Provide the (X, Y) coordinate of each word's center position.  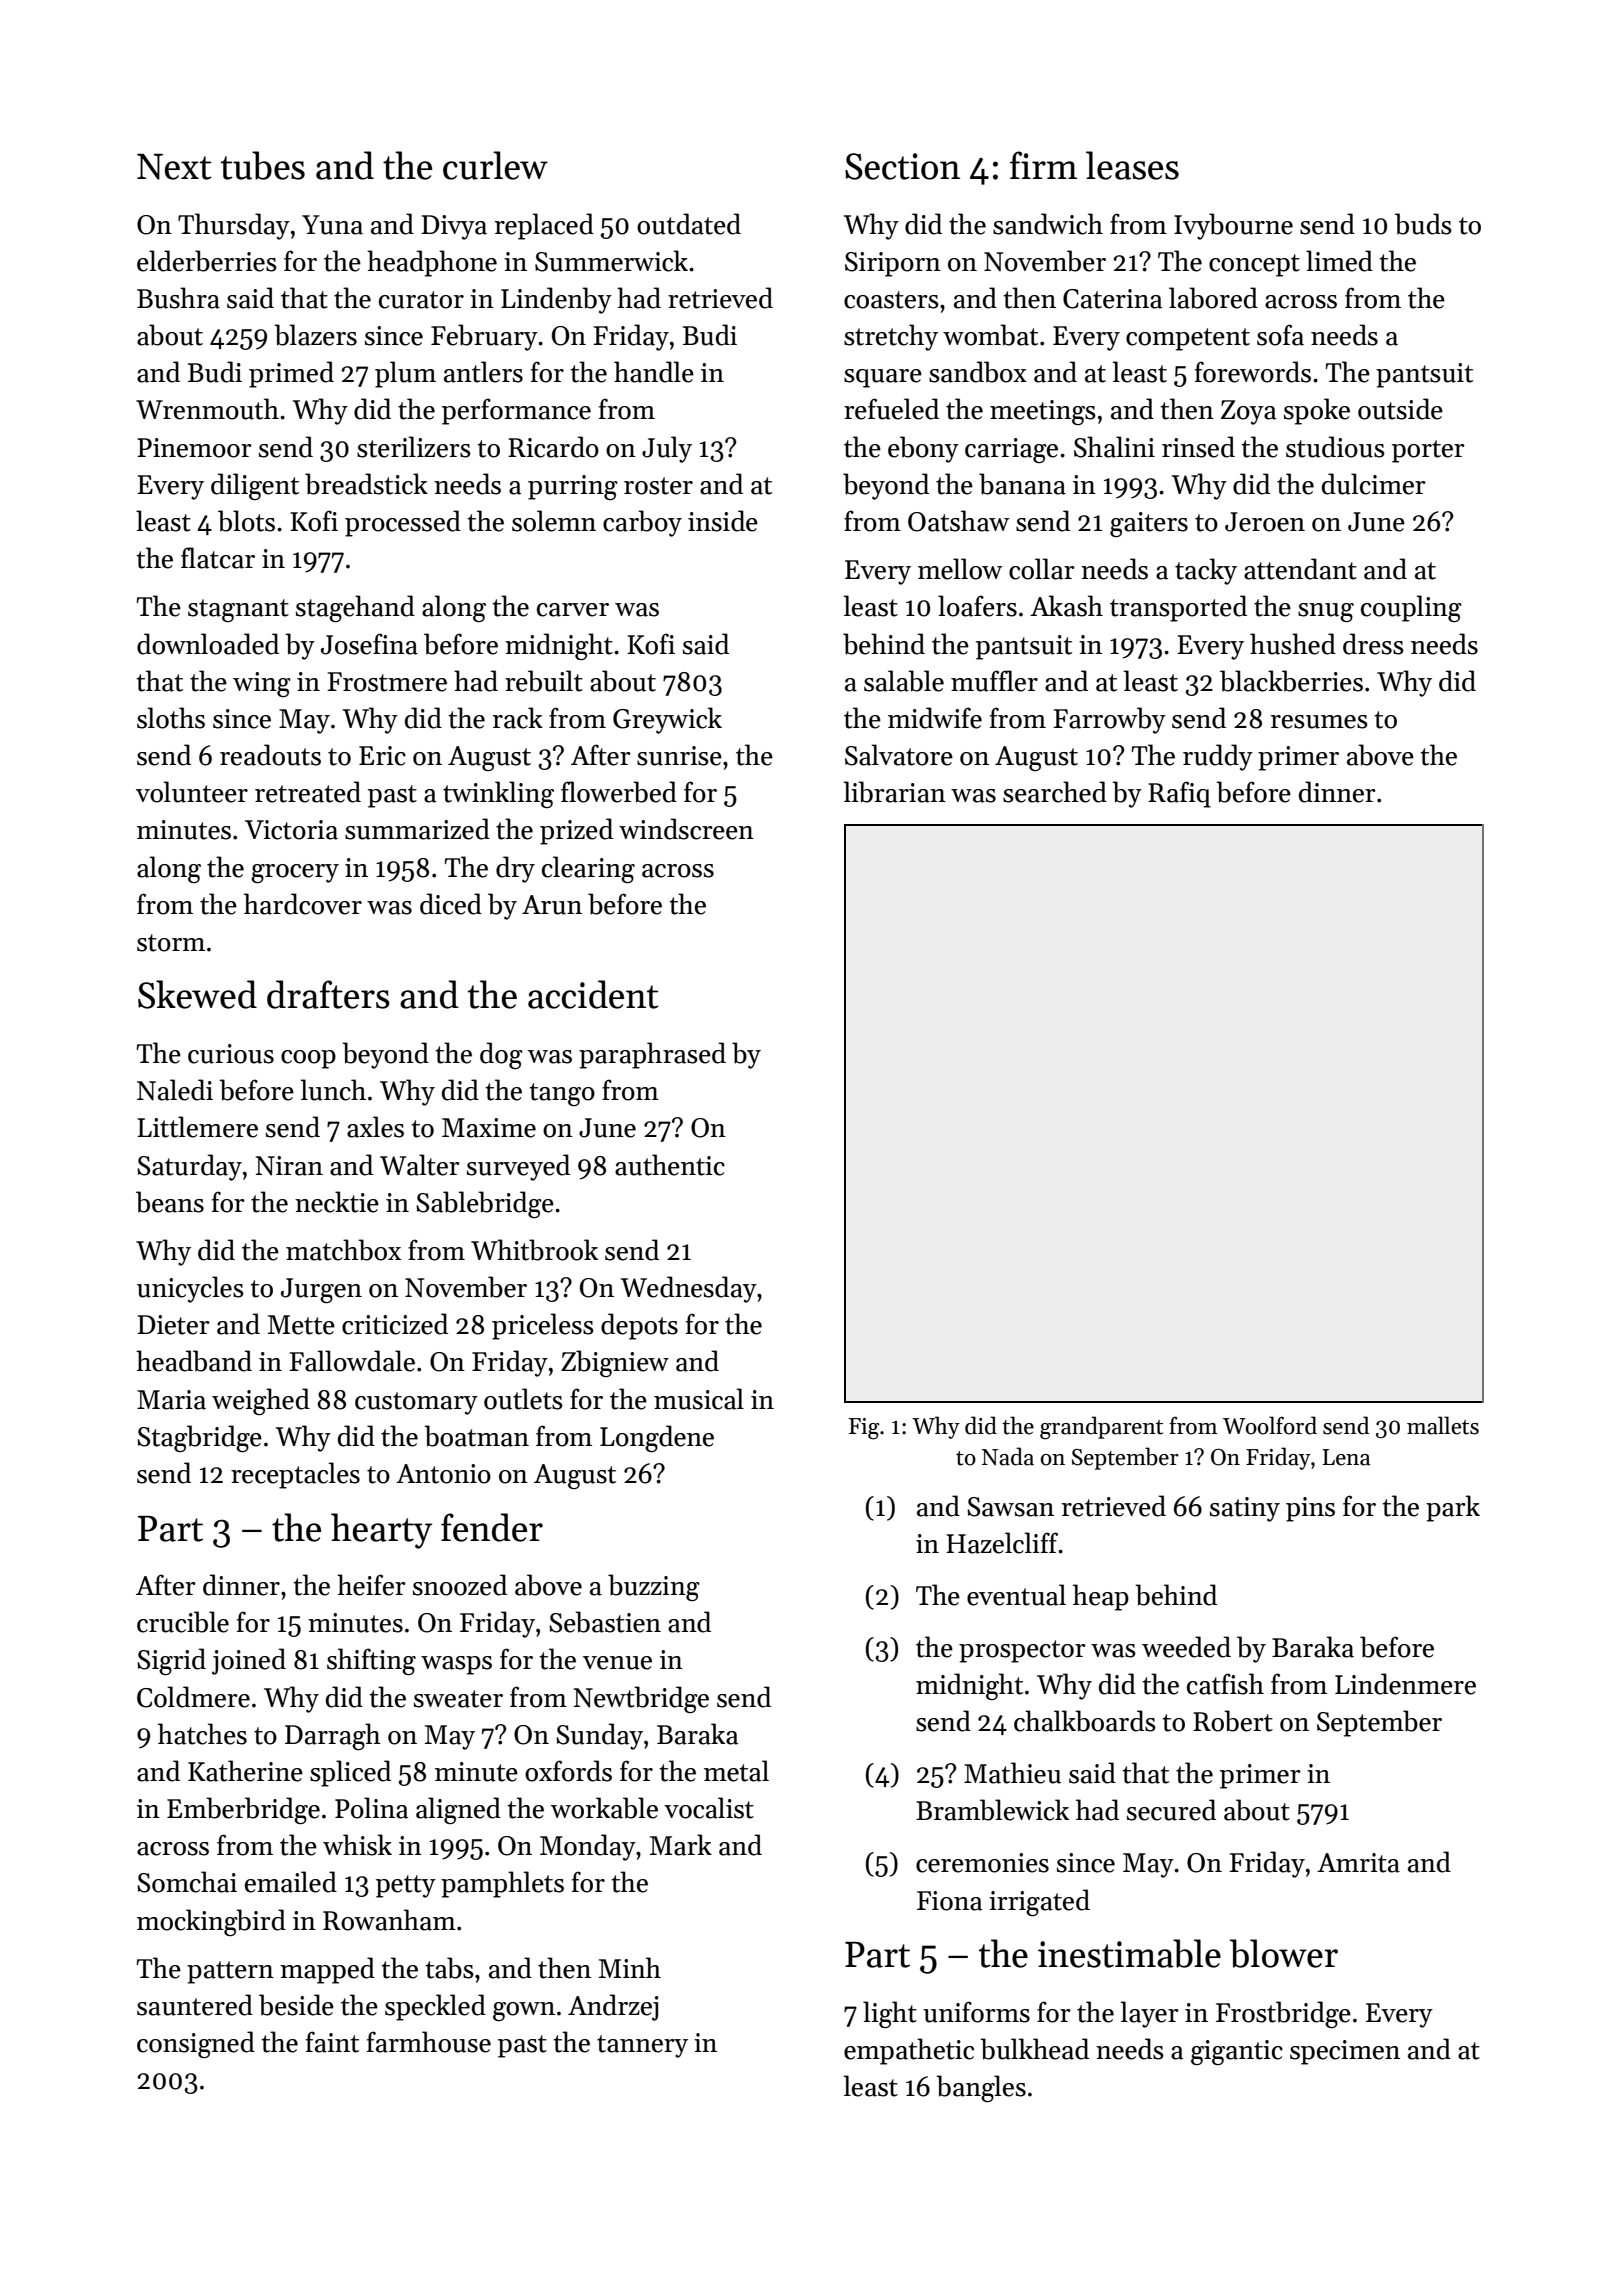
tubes (263, 165)
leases (1132, 165)
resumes (1319, 722)
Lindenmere (1405, 1684)
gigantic (1237, 2052)
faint (332, 2042)
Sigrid (171, 1661)
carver (573, 610)
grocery (295, 873)
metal (736, 1771)
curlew (495, 165)
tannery (642, 2046)
